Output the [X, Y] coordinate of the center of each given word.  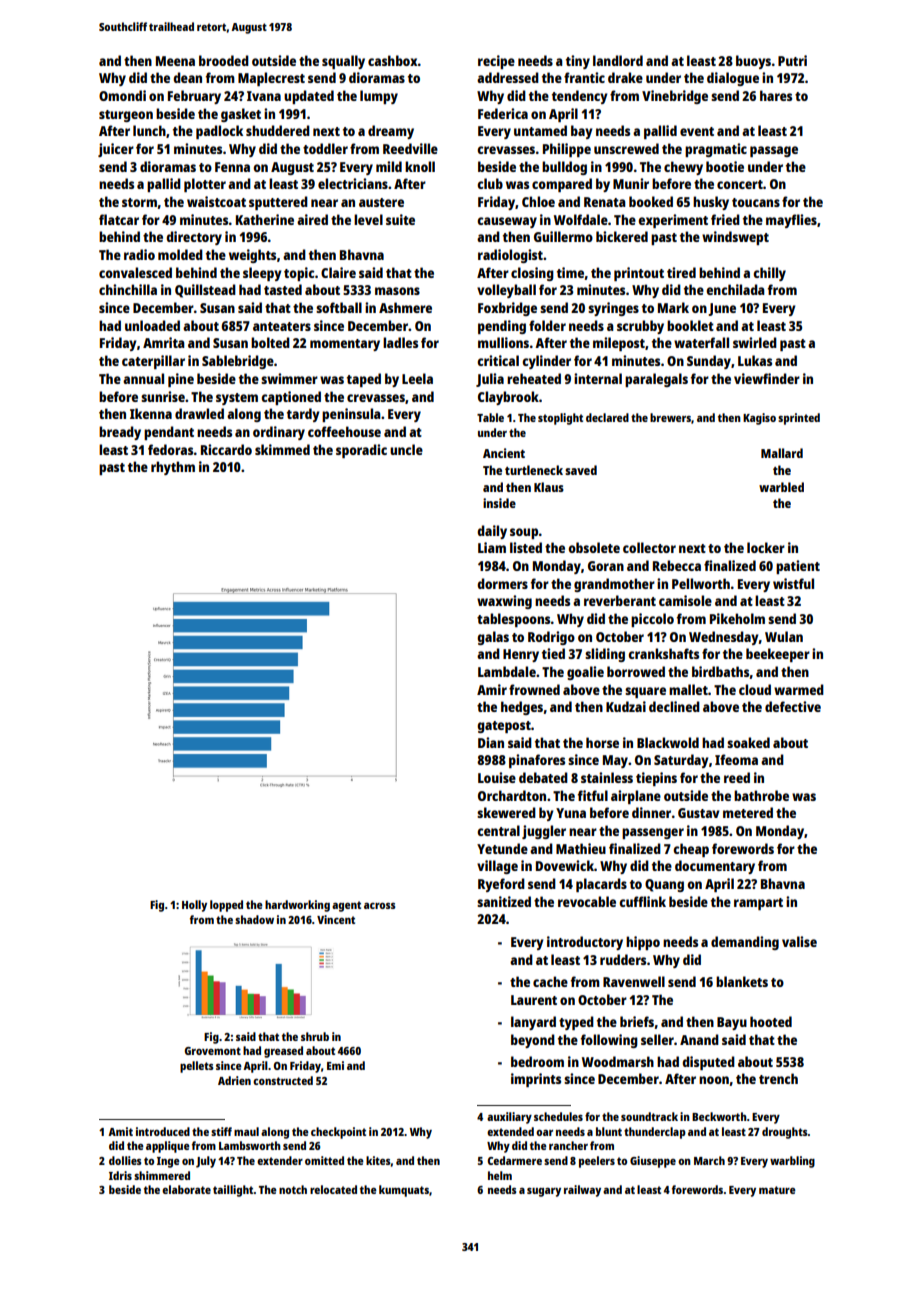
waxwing [504, 602]
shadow [254, 919]
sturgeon [126, 116]
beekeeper [778, 655]
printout [639, 274]
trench [778, 1078]
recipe [496, 62]
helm [500, 1175]
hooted [771, 1021]
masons [397, 291]
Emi [335, 1065]
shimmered [162, 1175]
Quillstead [205, 291]
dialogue [733, 79]
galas [493, 638]
